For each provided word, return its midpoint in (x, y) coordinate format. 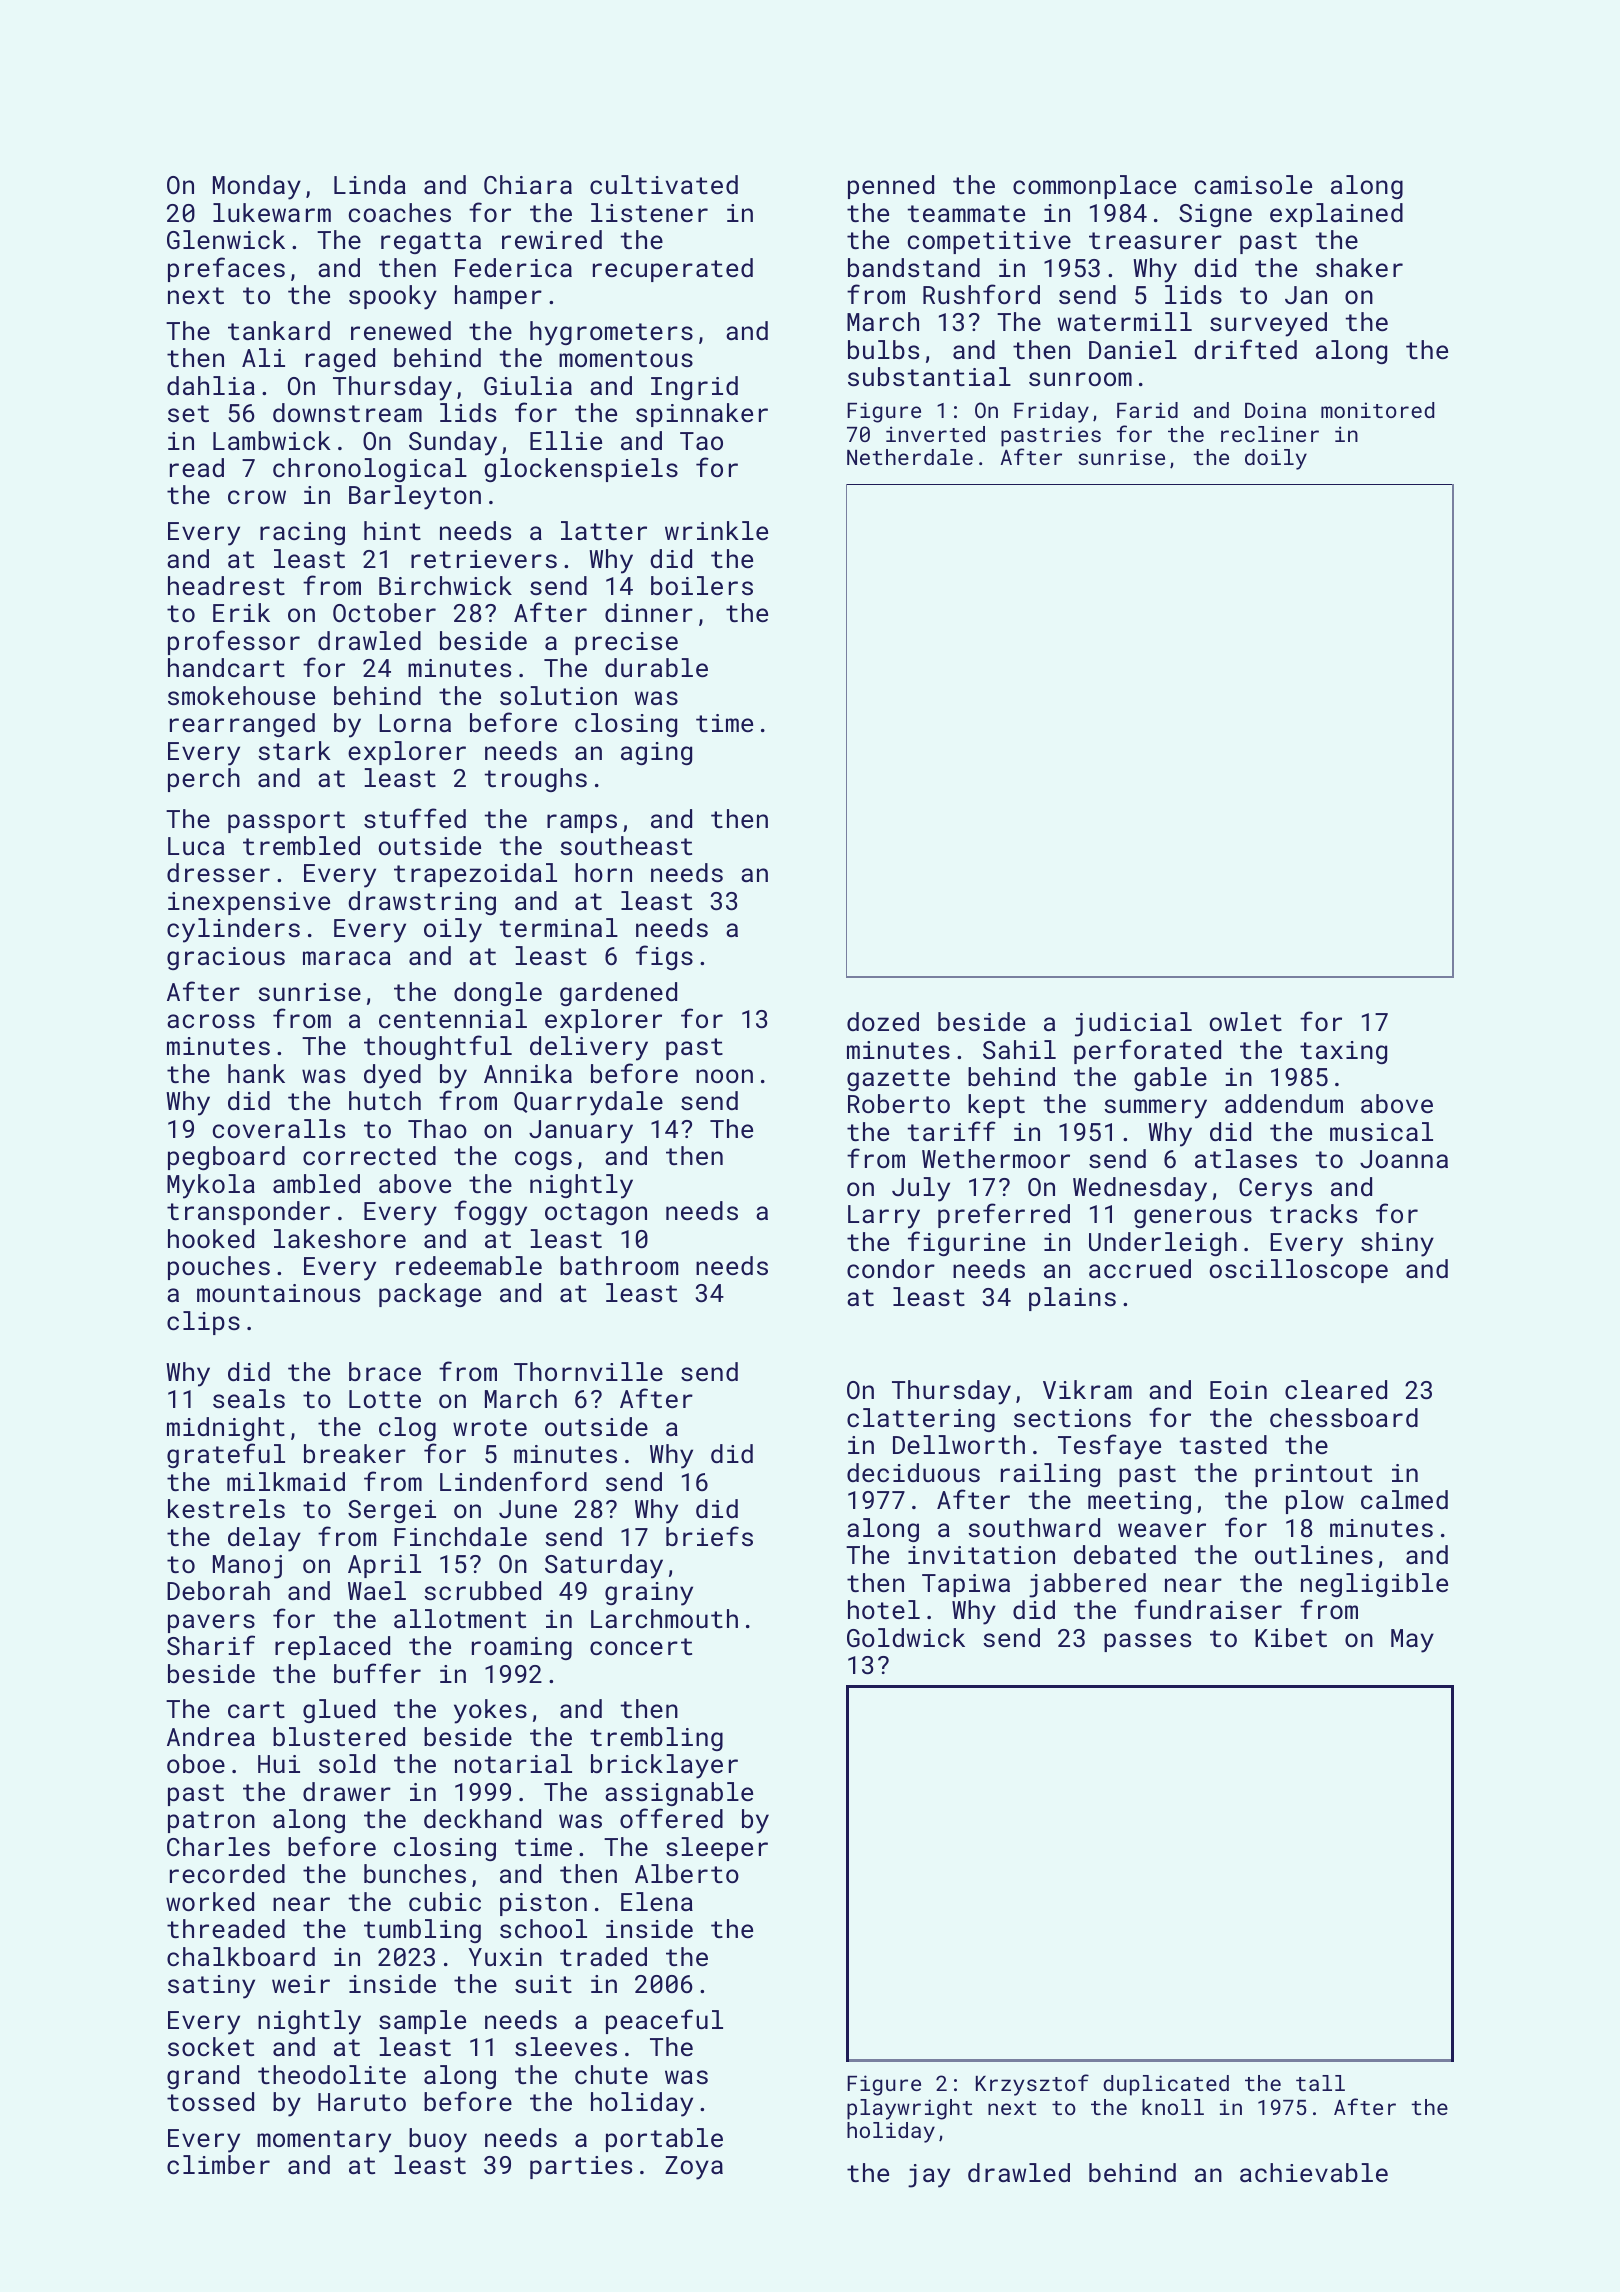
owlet (1246, 1021)
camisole (1253, 184)
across (211, 1021)
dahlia (211, 385)
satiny (211, 1987)
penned (891, 187)
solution (558, 695)
